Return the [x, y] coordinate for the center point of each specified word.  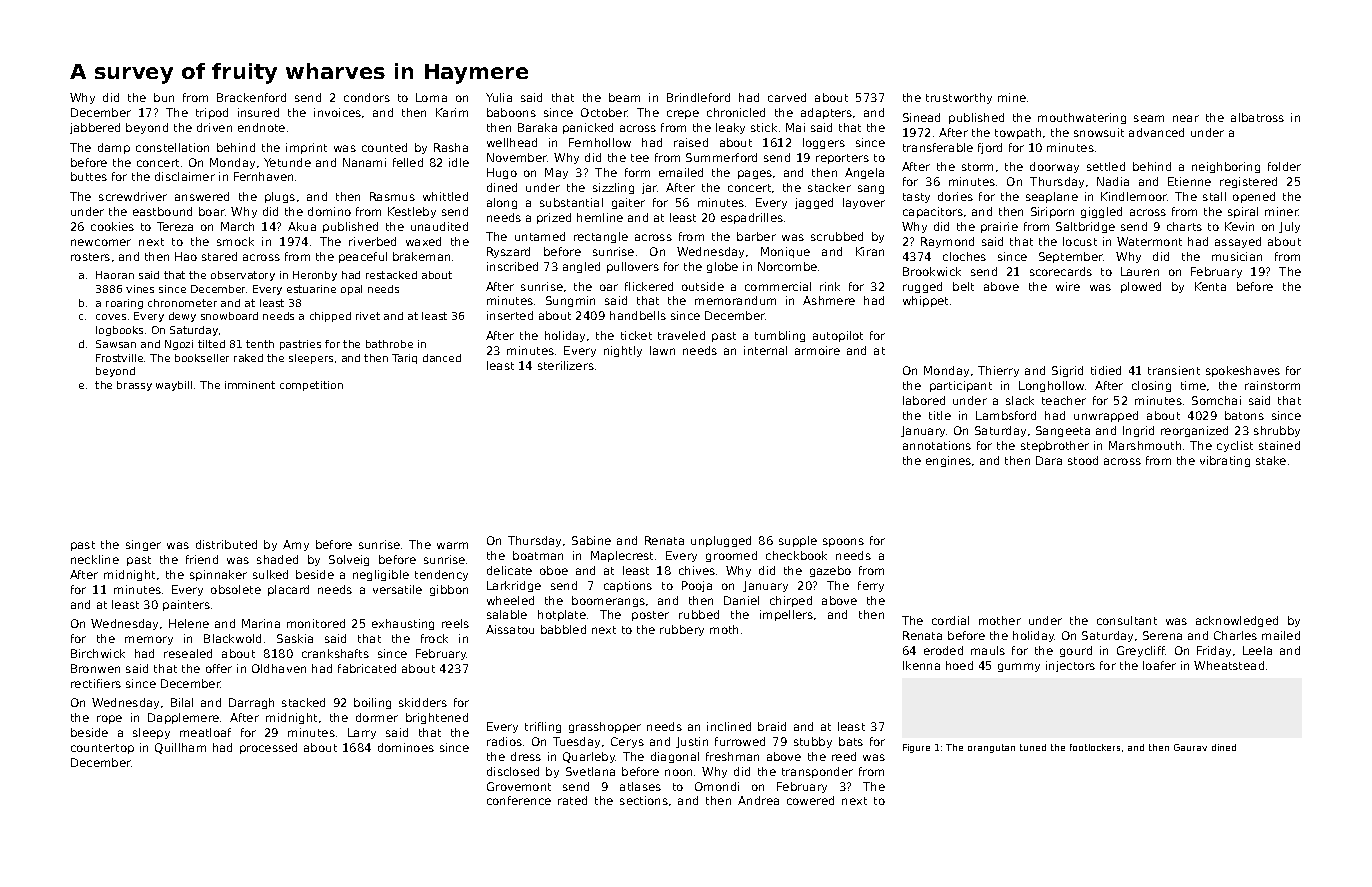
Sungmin [570, 301]
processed [268, 748]
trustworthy [959, 98]
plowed [1141, 287]
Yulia [499, 97]
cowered [810, 800]
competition [311, 386]
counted [384, 147]
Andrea [758, 800]
